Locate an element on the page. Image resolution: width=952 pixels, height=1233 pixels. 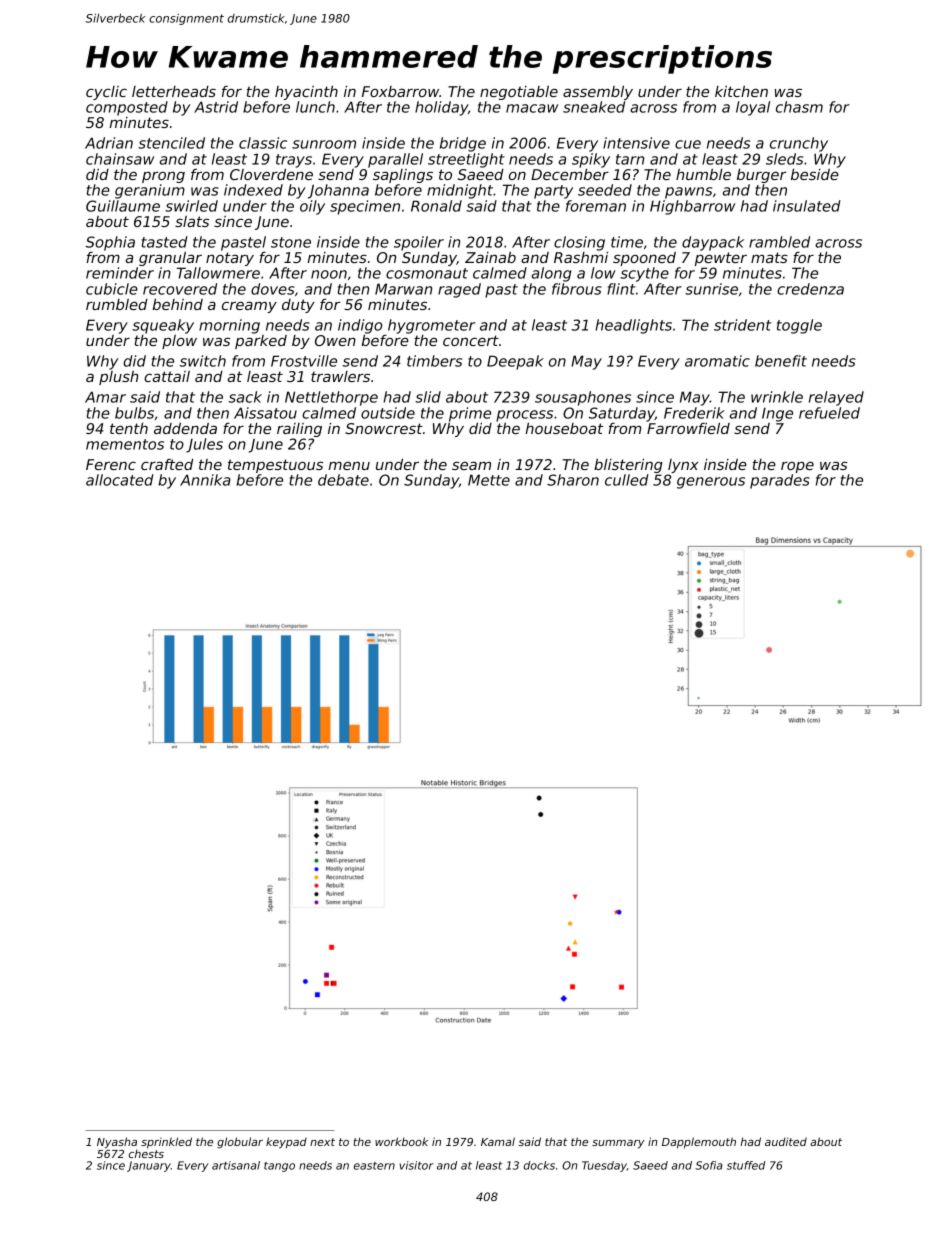
allocated is located at coordinates (120, 480).
